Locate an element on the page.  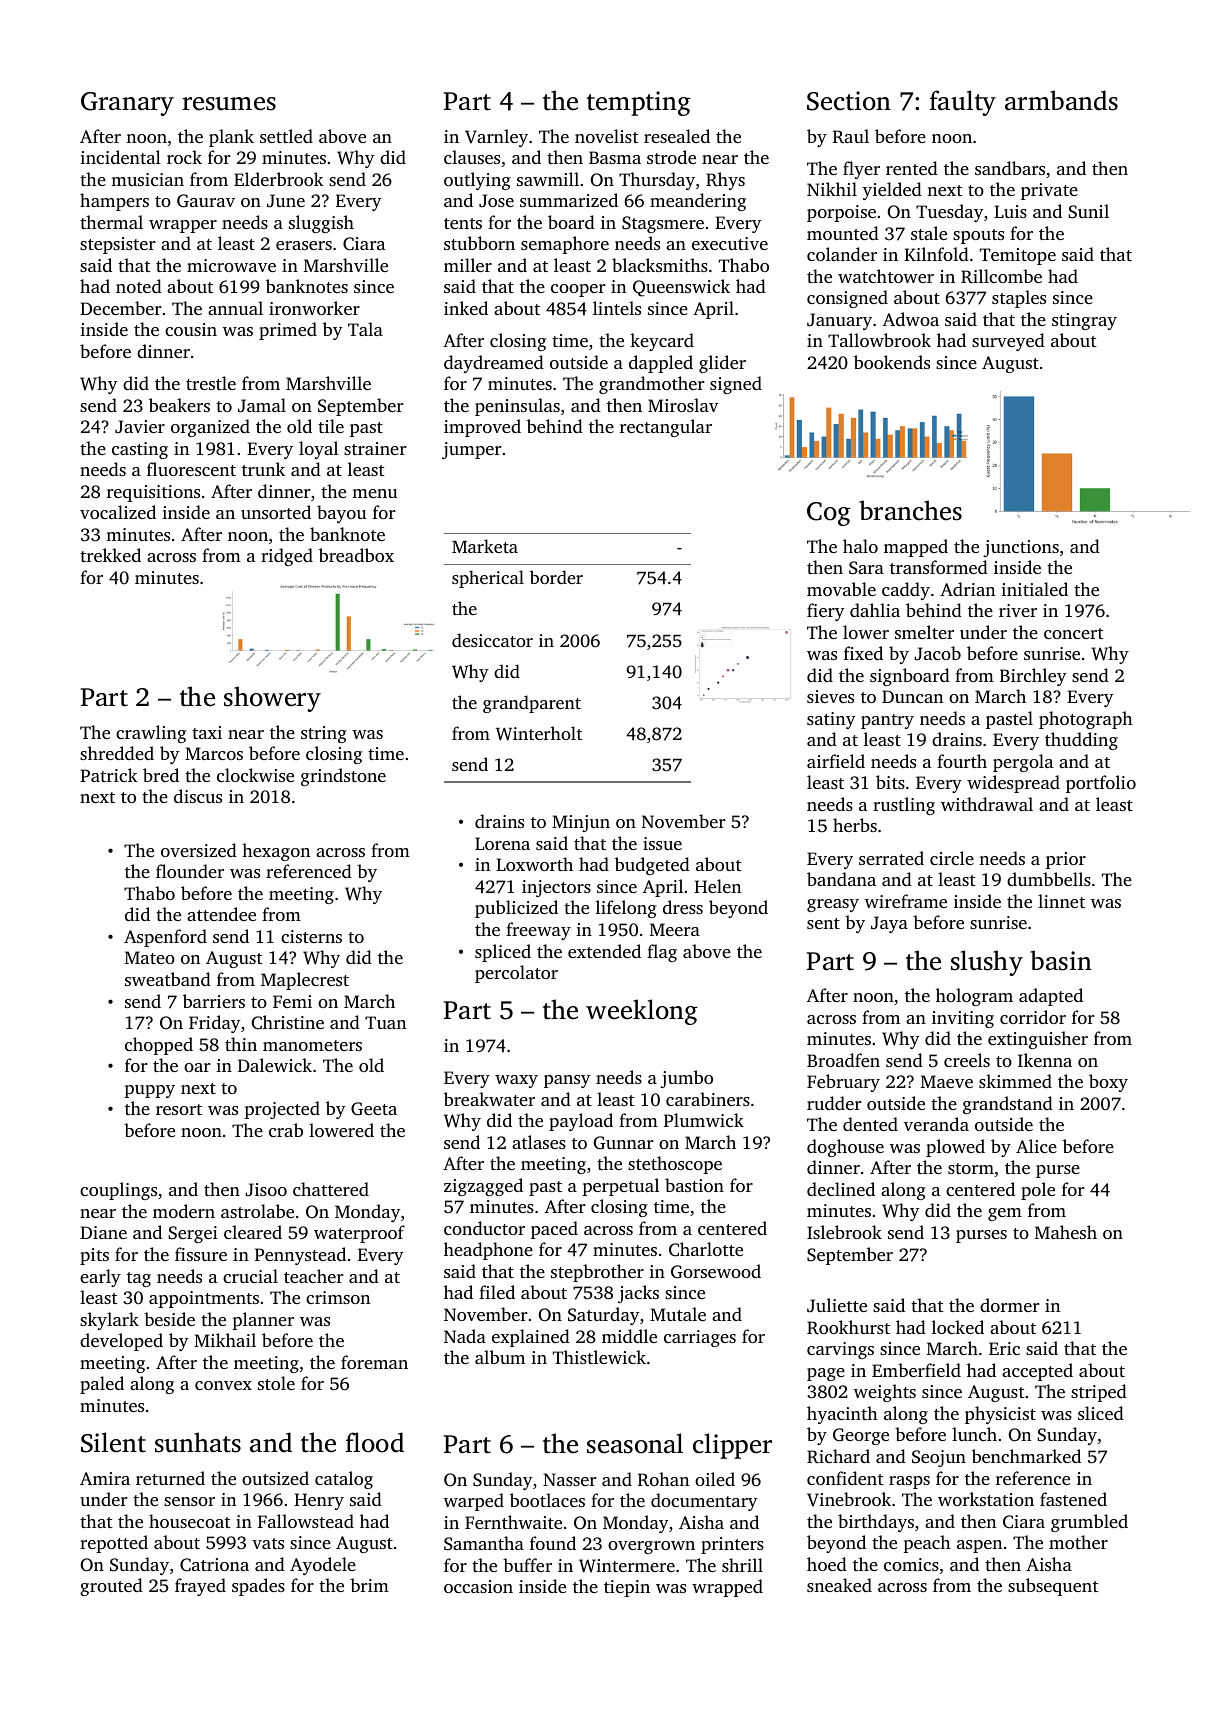
Seojun is located at coordinates (939, 1458).
